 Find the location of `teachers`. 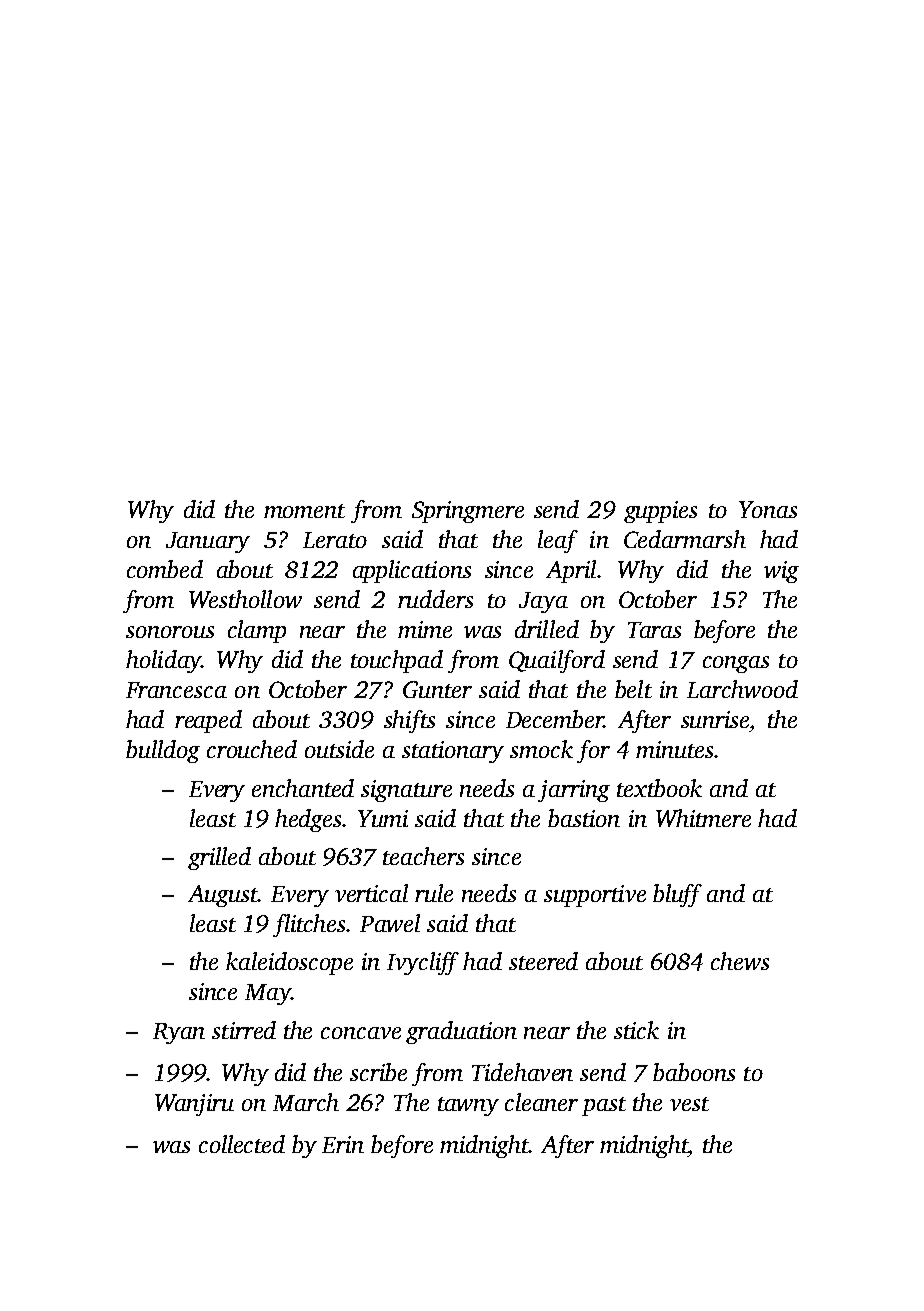

teachers is located at coordinates (423, 856).
